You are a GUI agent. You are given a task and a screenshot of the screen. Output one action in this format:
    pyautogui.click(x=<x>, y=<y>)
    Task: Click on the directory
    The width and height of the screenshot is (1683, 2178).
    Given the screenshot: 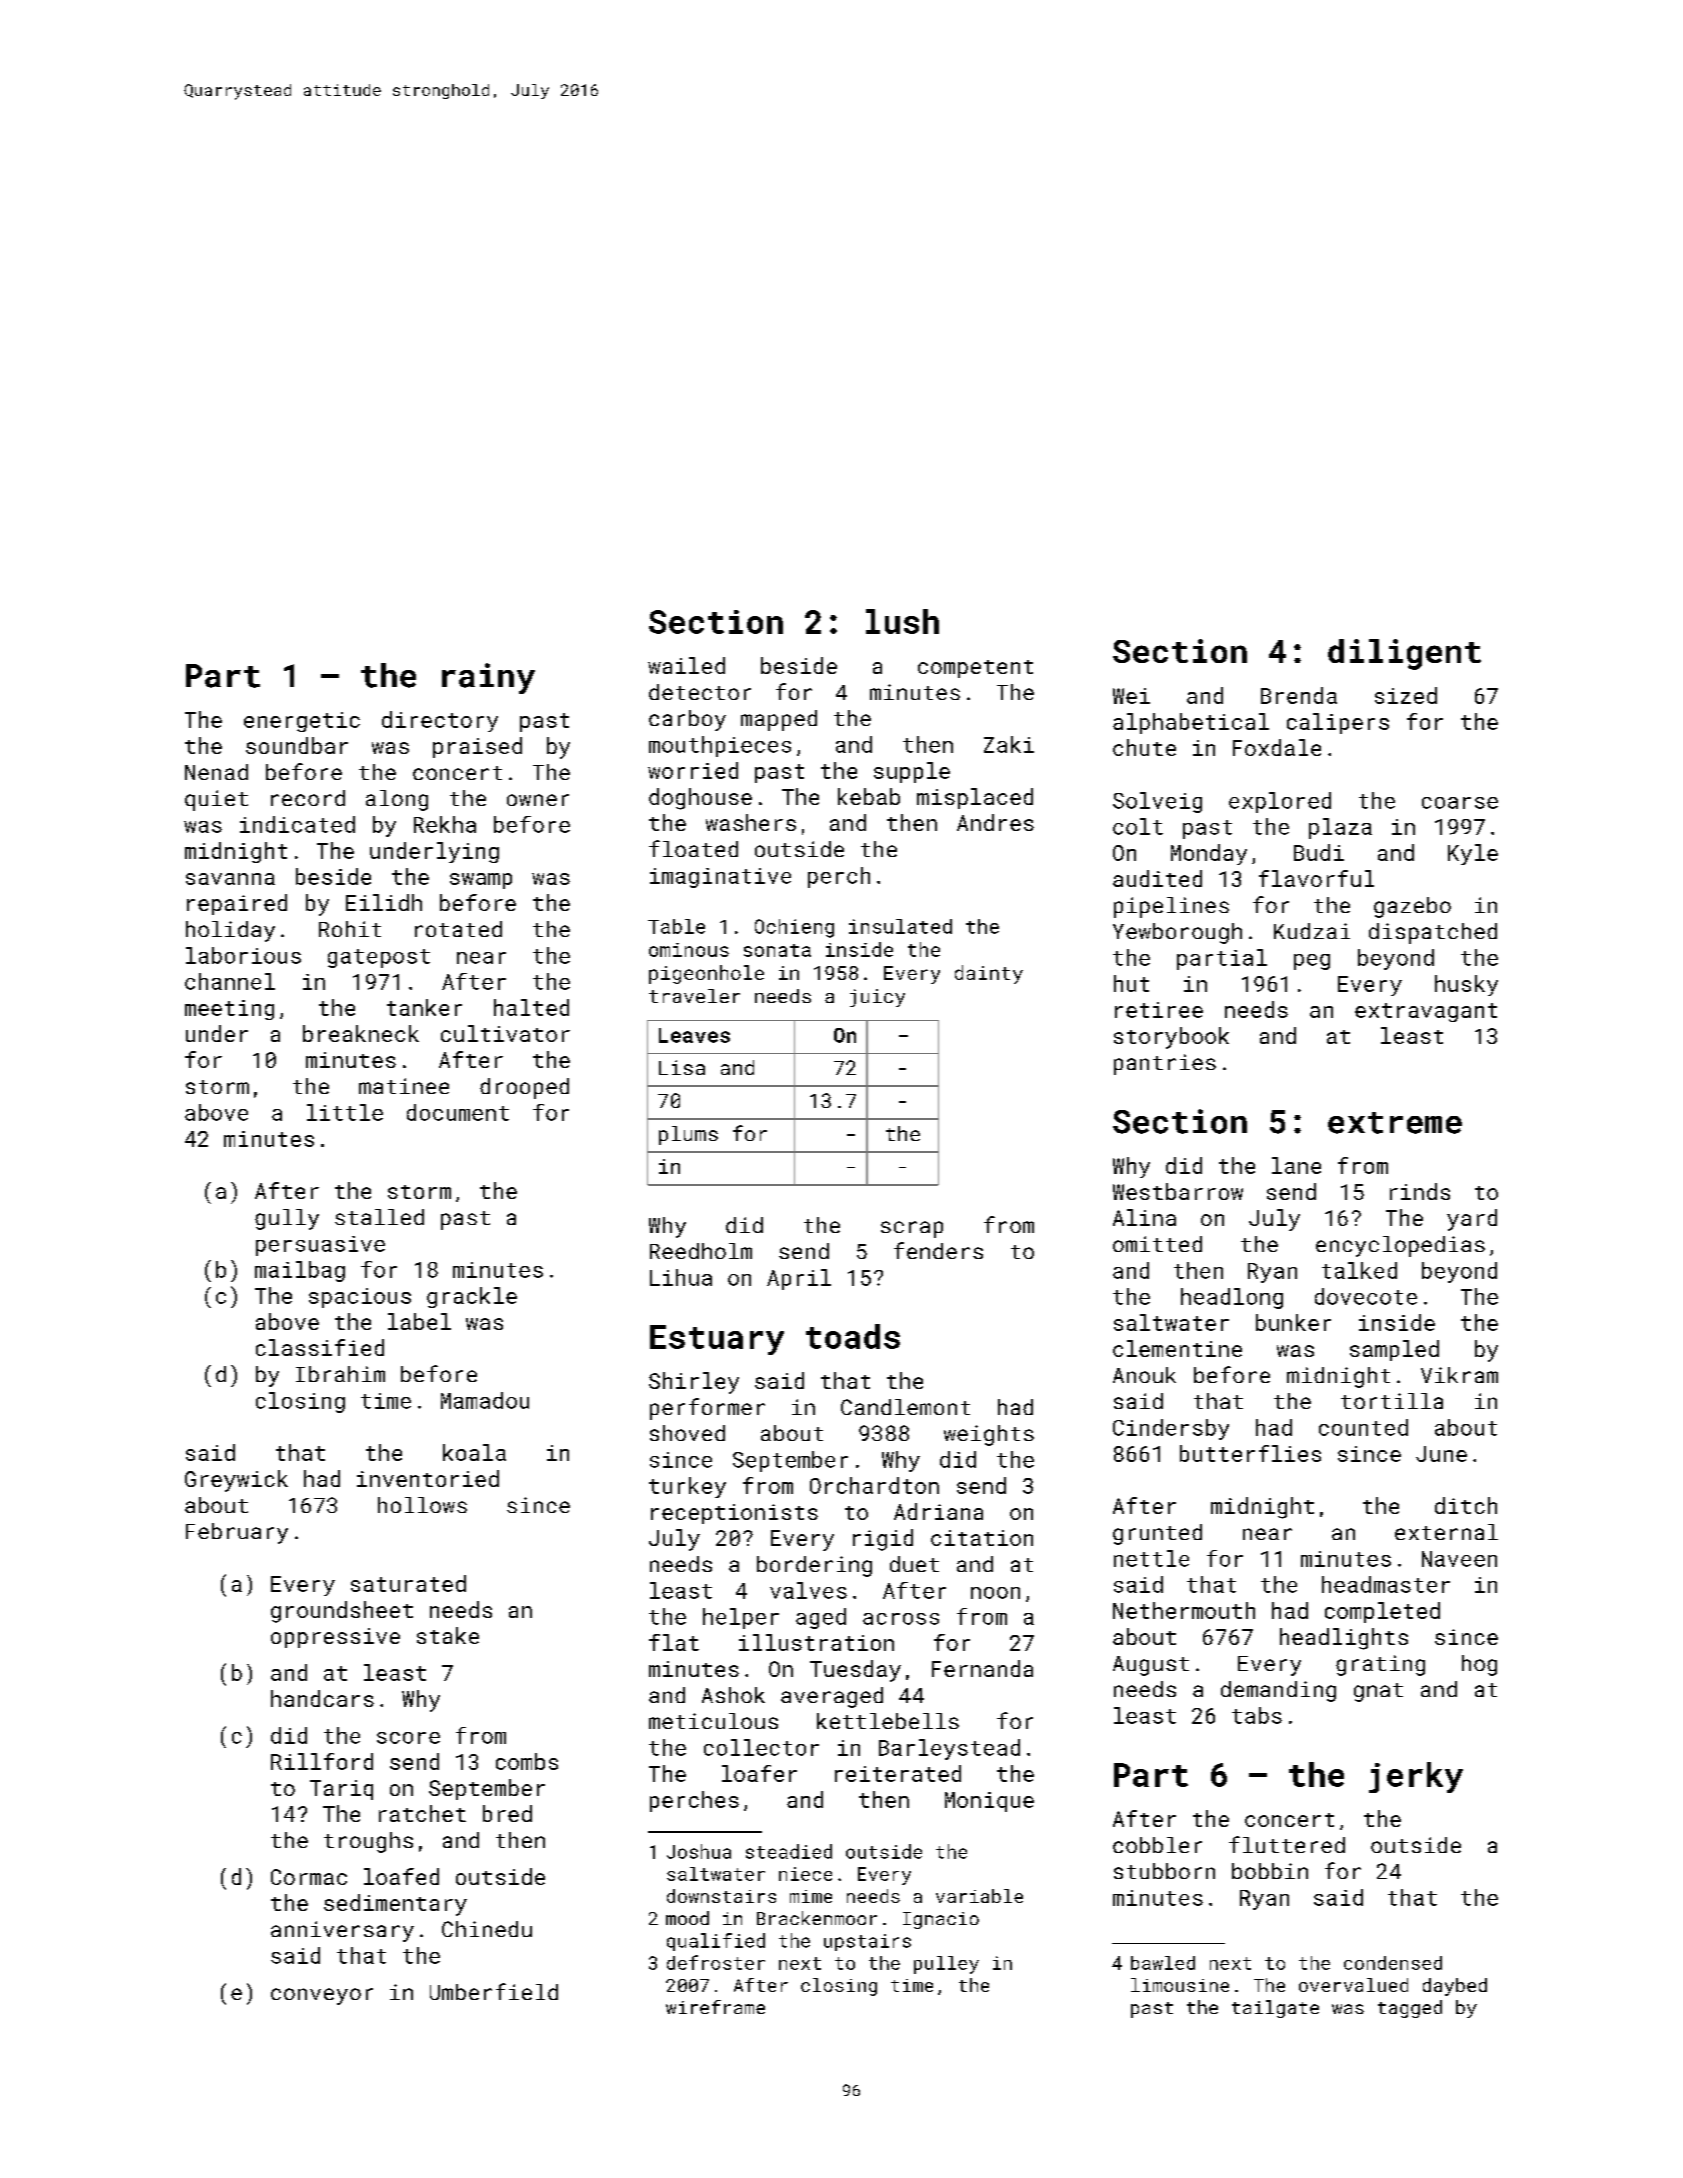 What is the action you would take?
    pyautogui.click(x=440, y=721)
